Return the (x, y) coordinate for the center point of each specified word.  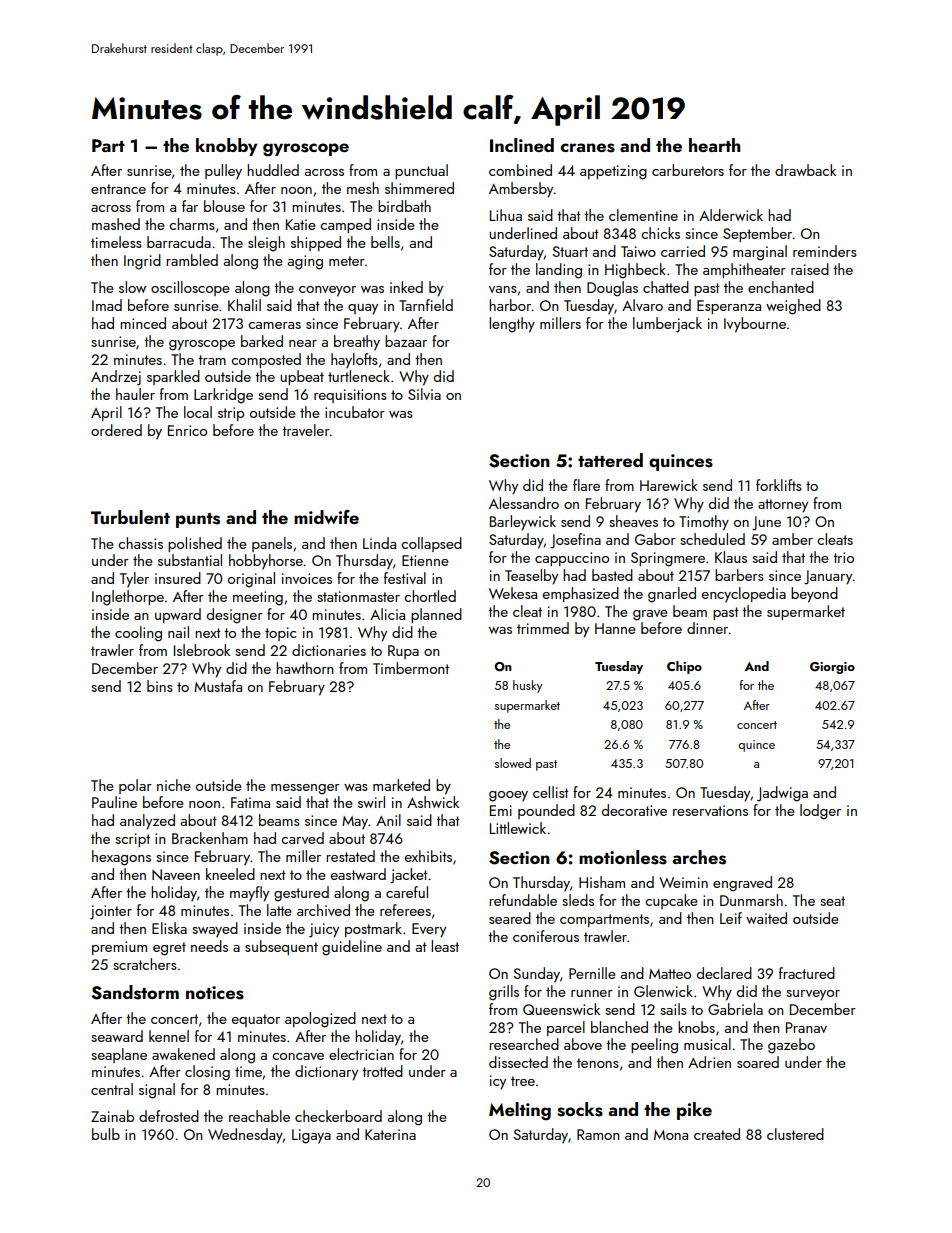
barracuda (179, 242)
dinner (707, 628)
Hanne (615, 628)
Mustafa (218, 686)
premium (119, 948)
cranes (588, 148)
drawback (805, 170)
